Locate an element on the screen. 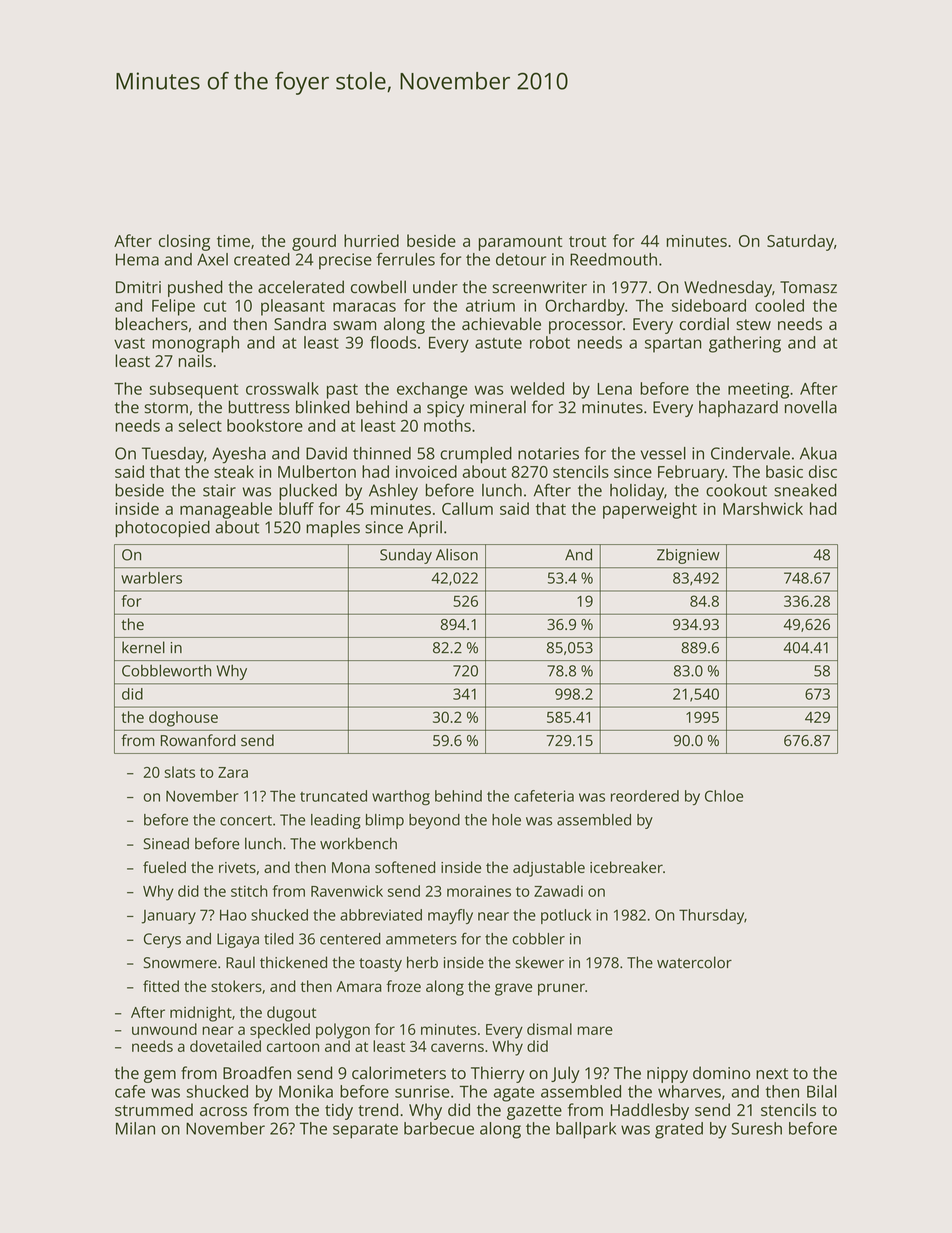 The height and width of the screenshot is (1233, 952). exchange is located at coordinates (432, 390).
